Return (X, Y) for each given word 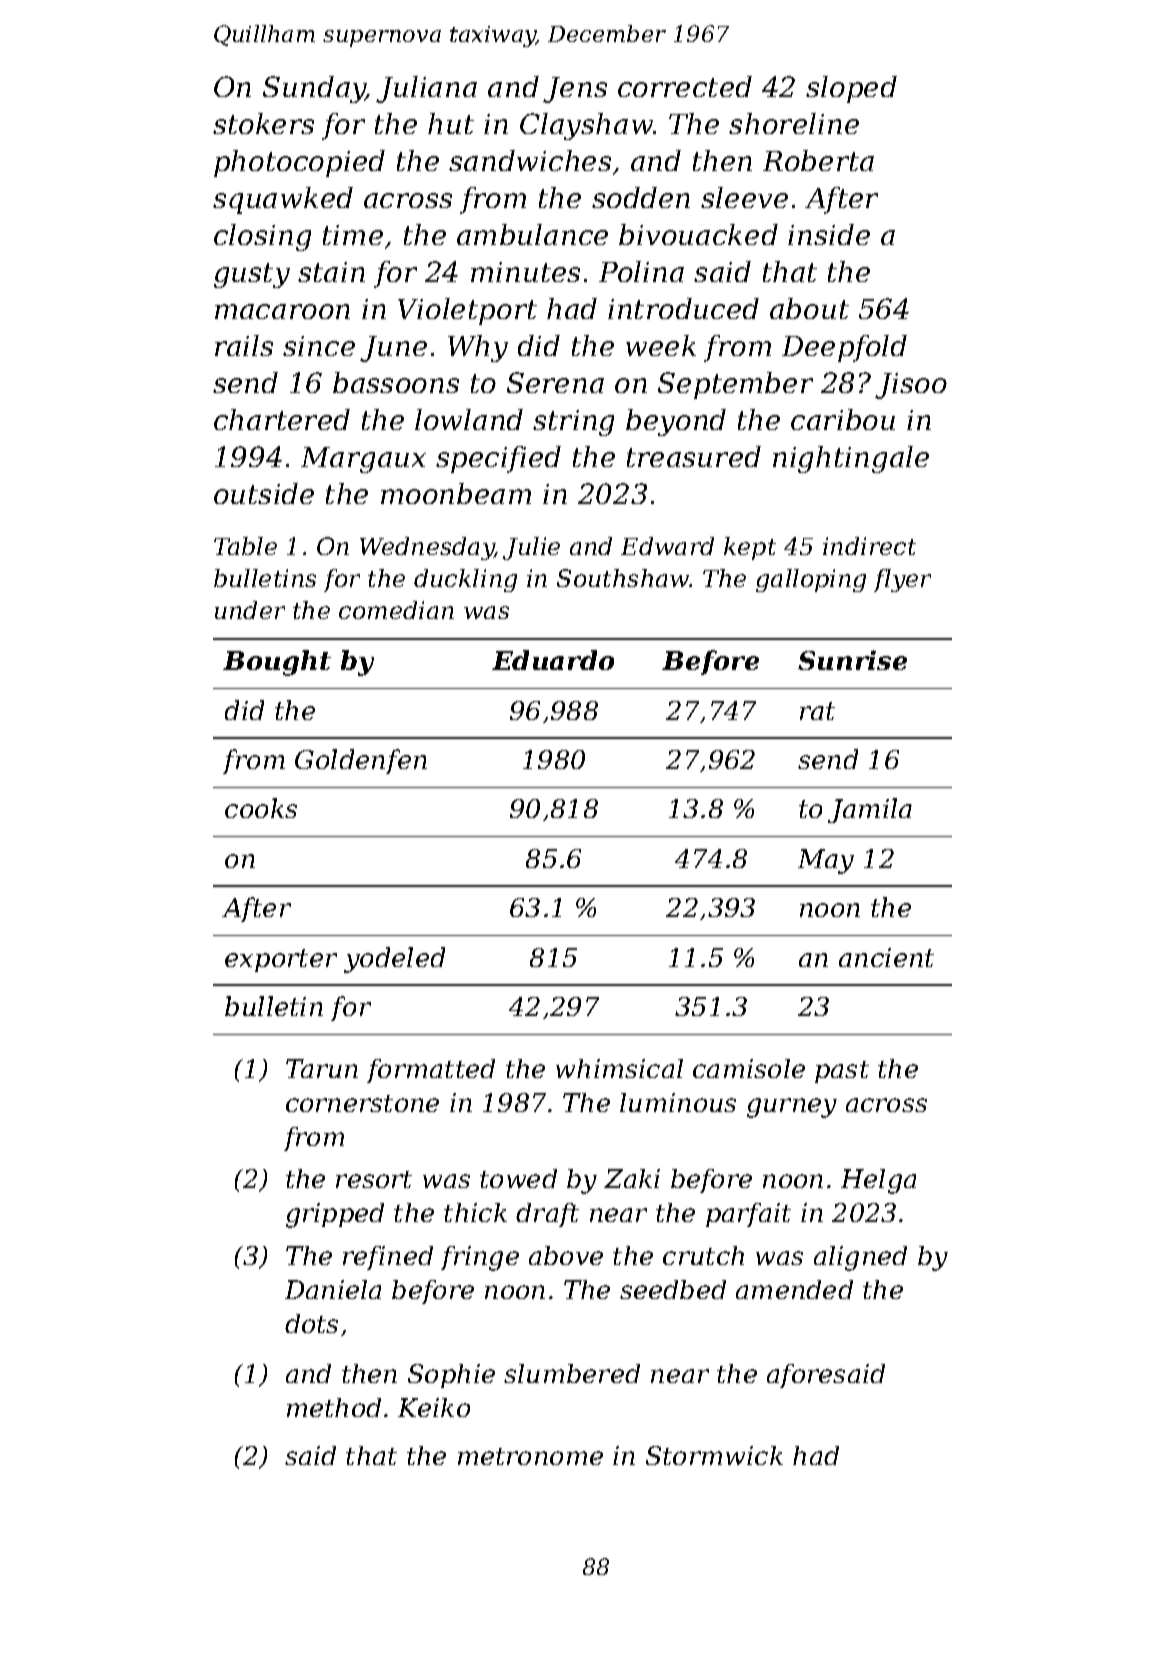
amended (794, 1289)
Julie (531, 548)
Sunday (314, 89)
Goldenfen (361, 761)
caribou (843, 419)
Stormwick (714, 1455)
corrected (685, 86)
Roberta (818, 160)
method (334, 1407)
